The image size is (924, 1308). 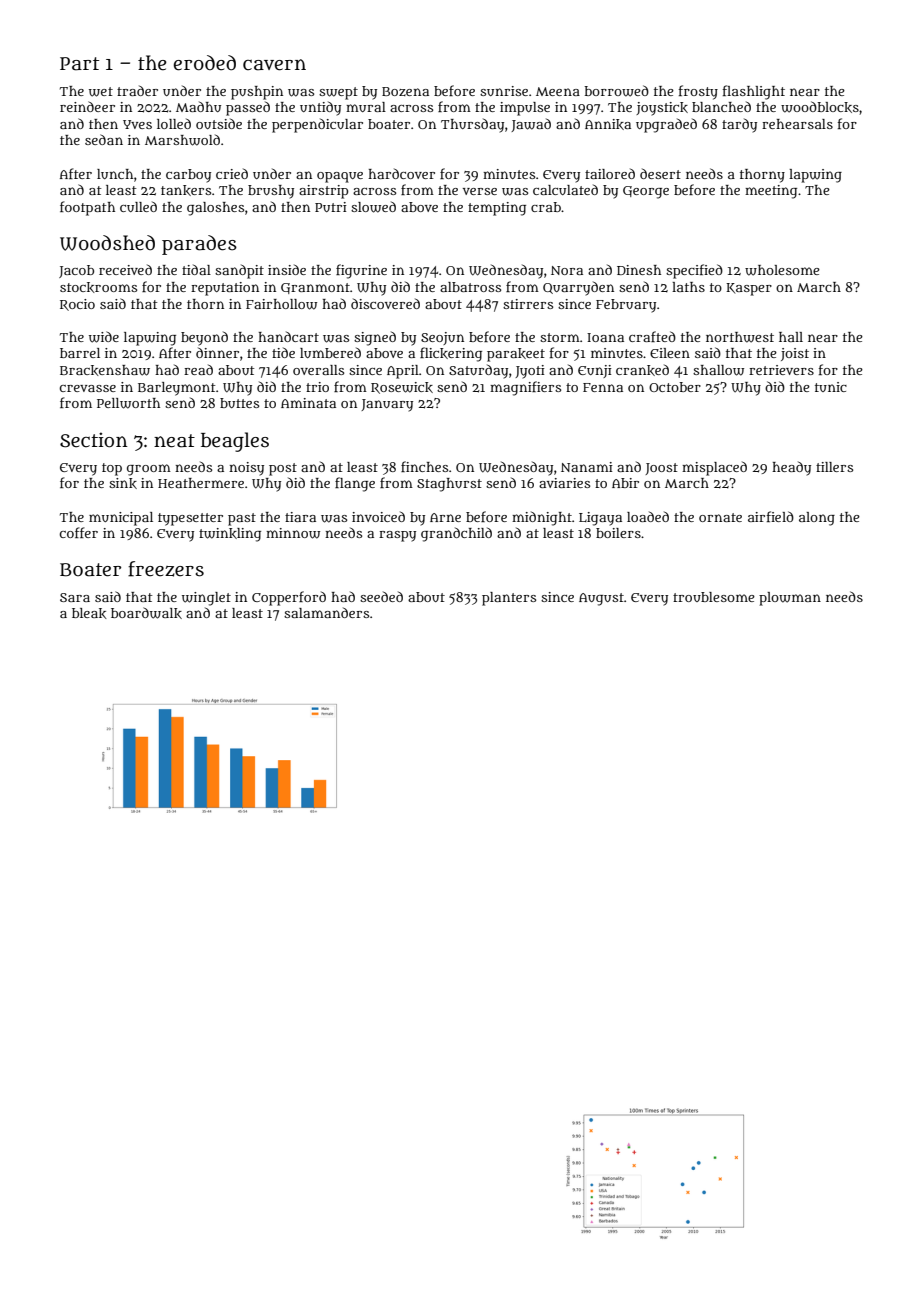 What do you see at coordinates (509, 599) in the document?
I see `planters` at bounding box center [509, 599].
